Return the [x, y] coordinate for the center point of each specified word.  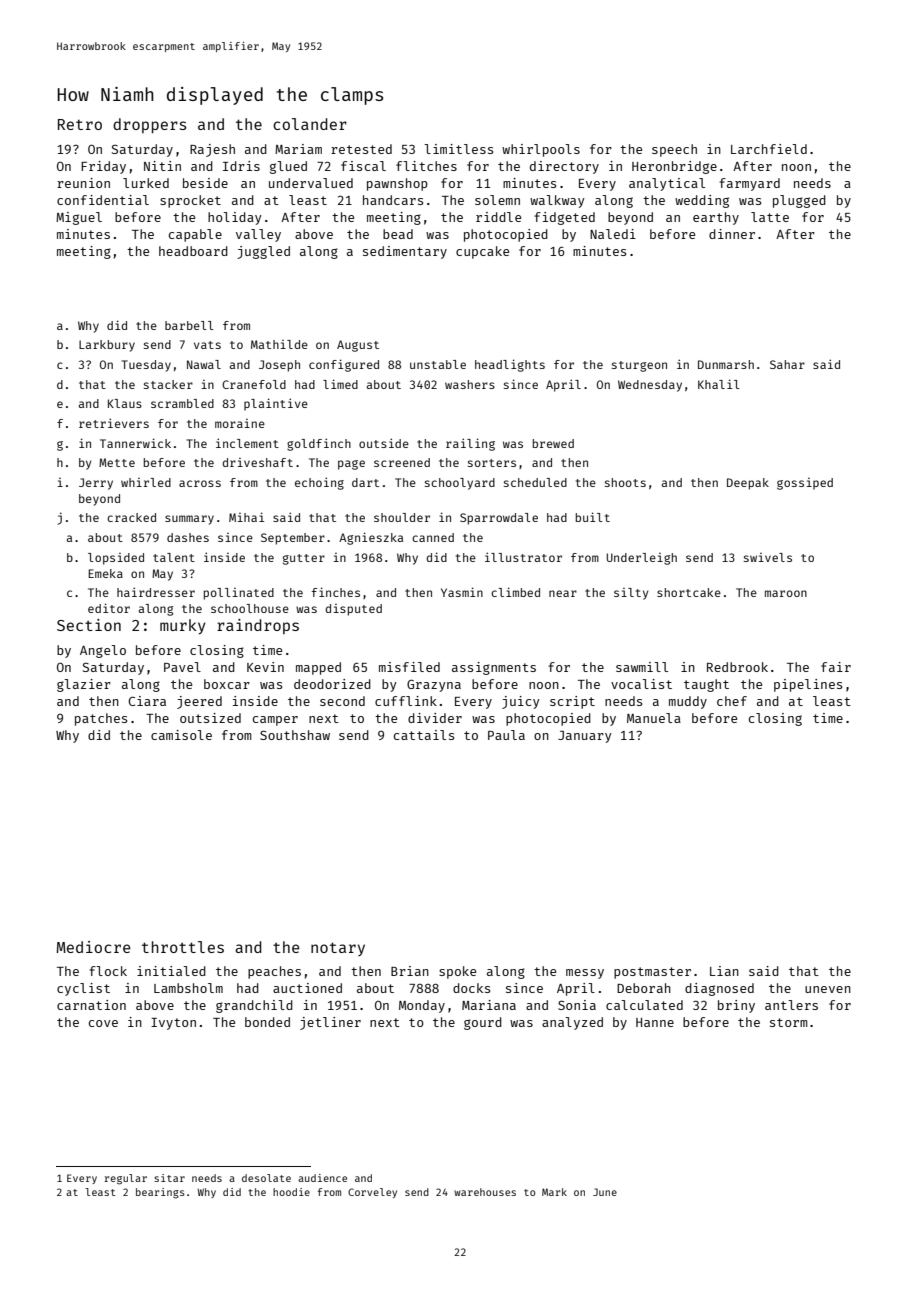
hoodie [291, 1192]
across [200, 483]
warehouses [485, 1192]
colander [310, 124]
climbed [515, 592]
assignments [494, 668]
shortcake [689, 592]
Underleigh [642, 559]
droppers [149, 125]
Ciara [147, 701]
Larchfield [769, 149]
